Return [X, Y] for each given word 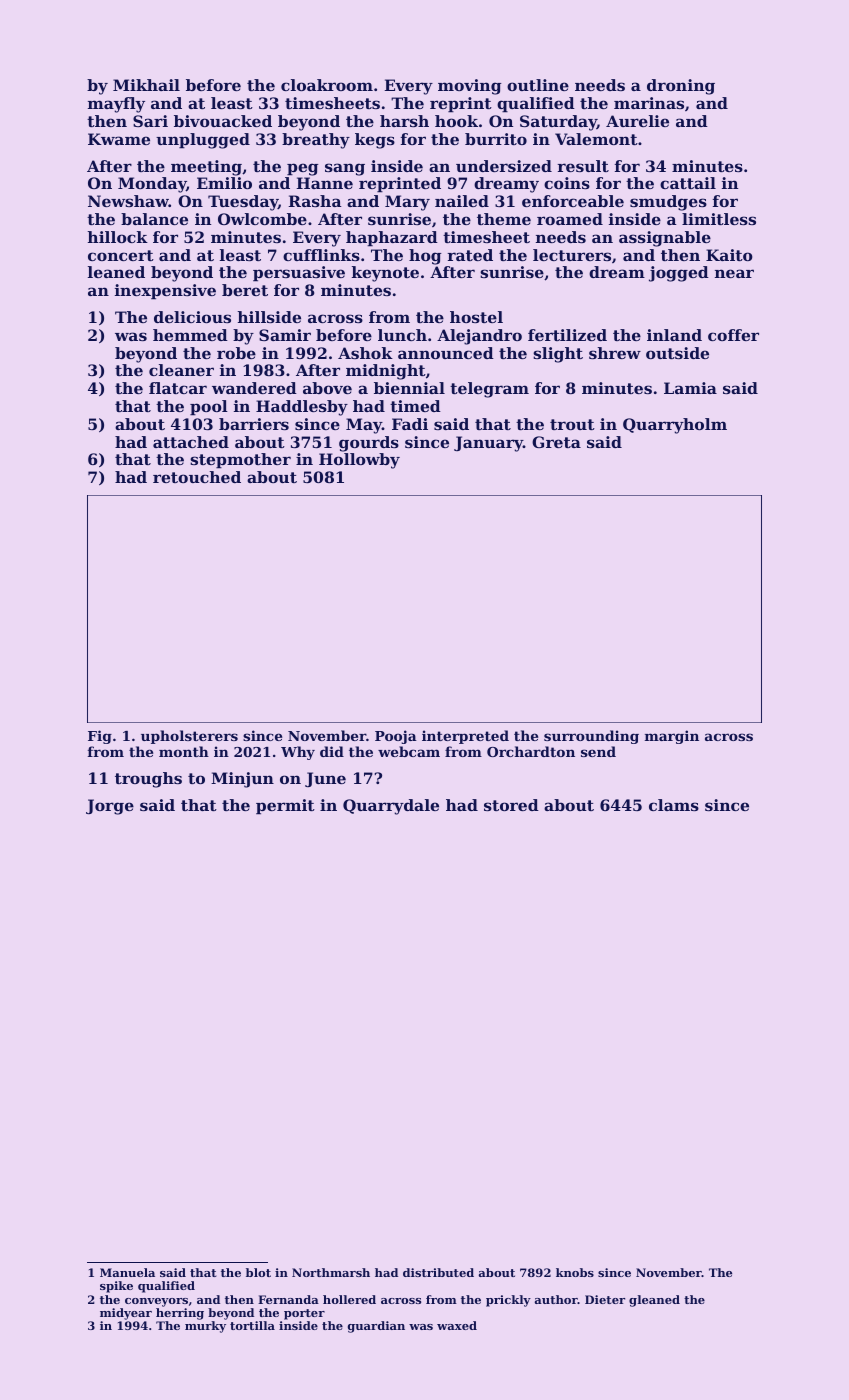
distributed [438, 1272]
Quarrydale [391, 807]
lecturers [572, 255]
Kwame [119, 139]
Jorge [110, 807]
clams [674, 805]
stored [511, 805]
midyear [126, 1314]
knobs [575, 1272]
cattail [688, 183]
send [598, 751]
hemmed [190, 335]
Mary [407, 203]
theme [504, 219]
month [184, 751]
